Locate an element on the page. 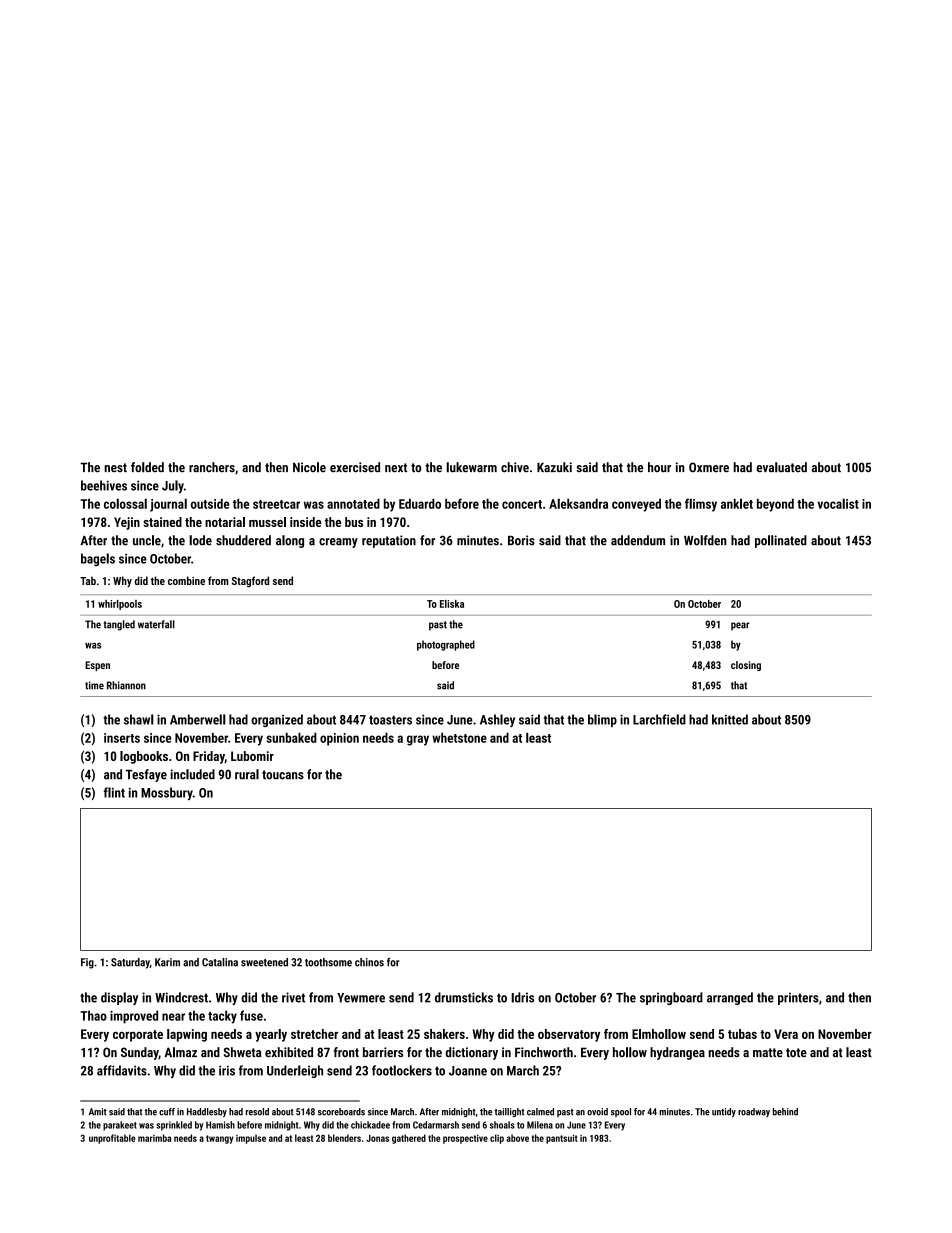 The height and width of the image is (1233, 952). combine is located at coordinates (186, 580).
